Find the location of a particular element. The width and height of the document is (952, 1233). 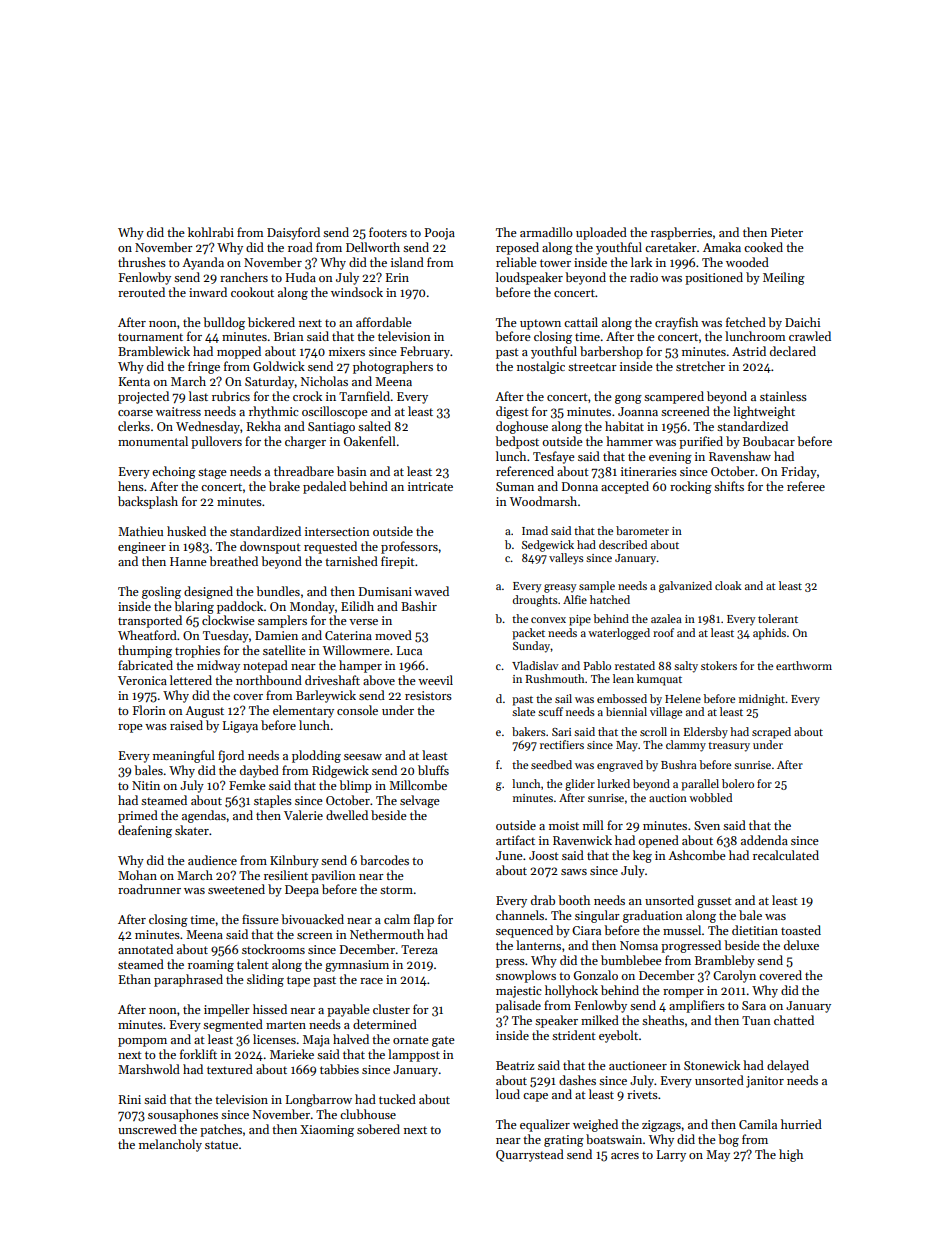

progressed is located at coordinates (691, 946).
